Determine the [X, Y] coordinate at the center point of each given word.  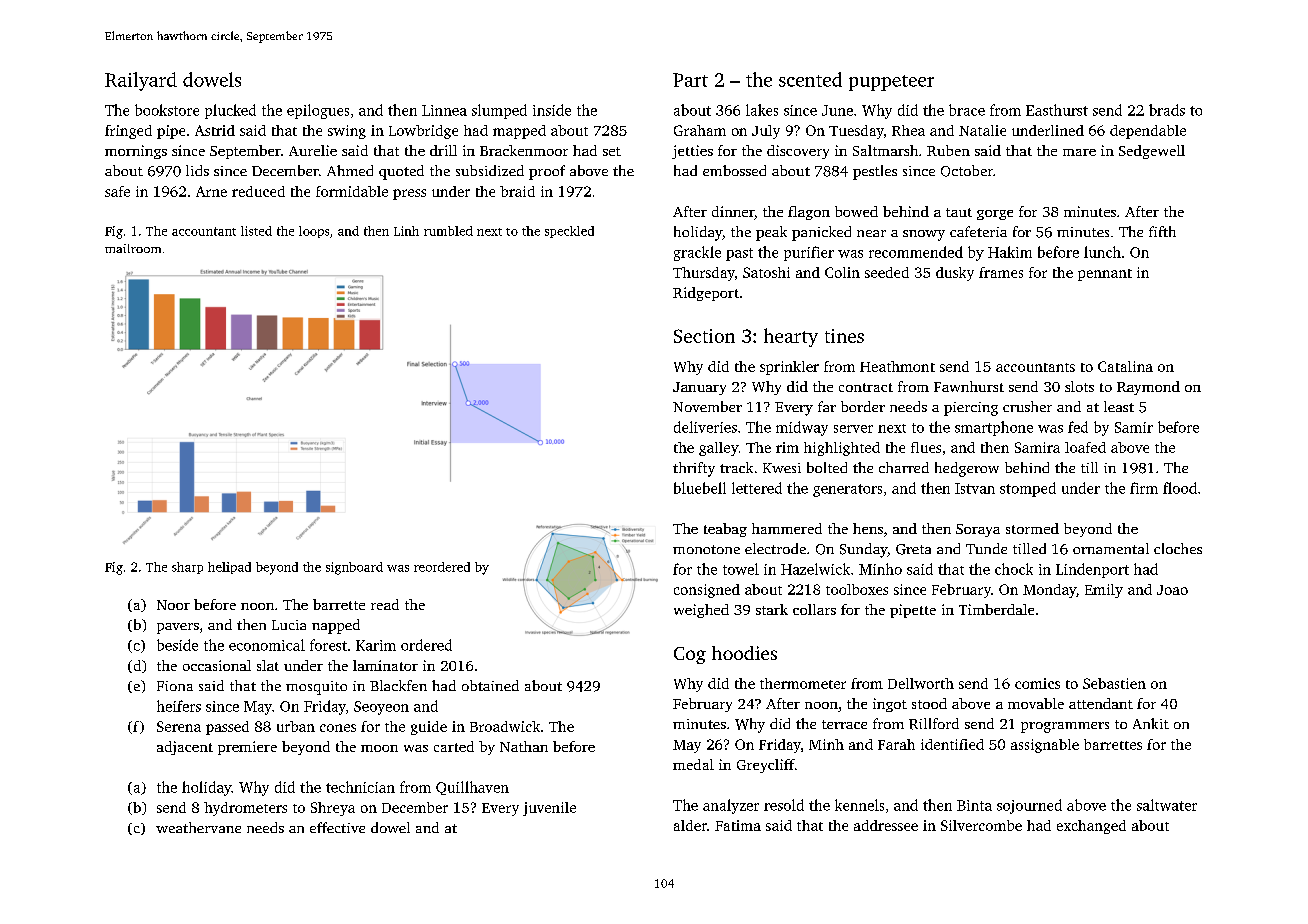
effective [337, 827]
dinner [733, 211]
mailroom [133, 248]
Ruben [948, 150]
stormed [1032, 528]
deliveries [705, 427]
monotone [706, 549]
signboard [354, 568]
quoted [401, 172]
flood [1180, 488]
